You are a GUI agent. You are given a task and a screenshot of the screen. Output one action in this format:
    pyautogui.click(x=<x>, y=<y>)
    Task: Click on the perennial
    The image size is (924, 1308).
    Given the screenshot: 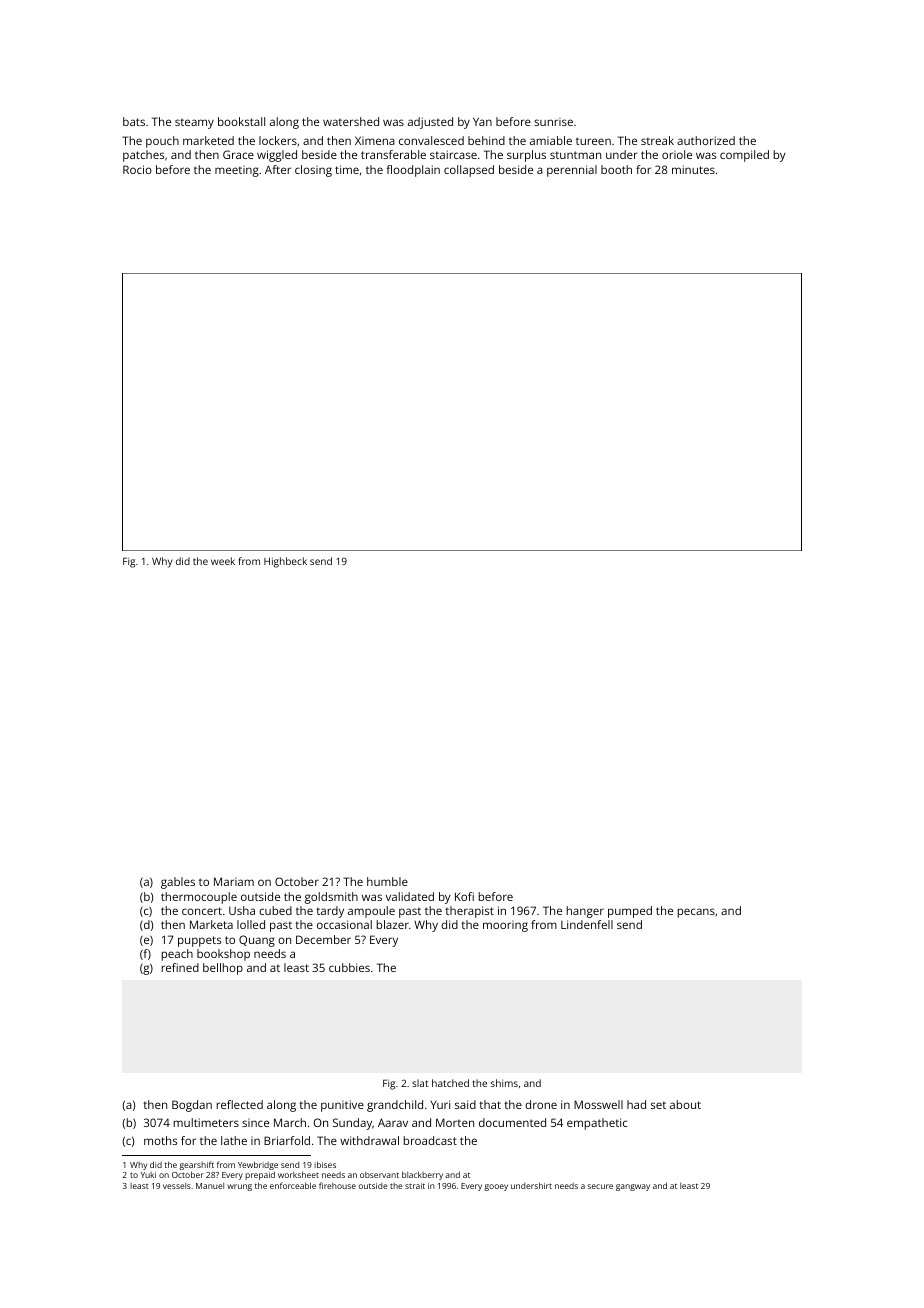 What is the action you would take?
    pyautogui.click(x=572, y=171)
